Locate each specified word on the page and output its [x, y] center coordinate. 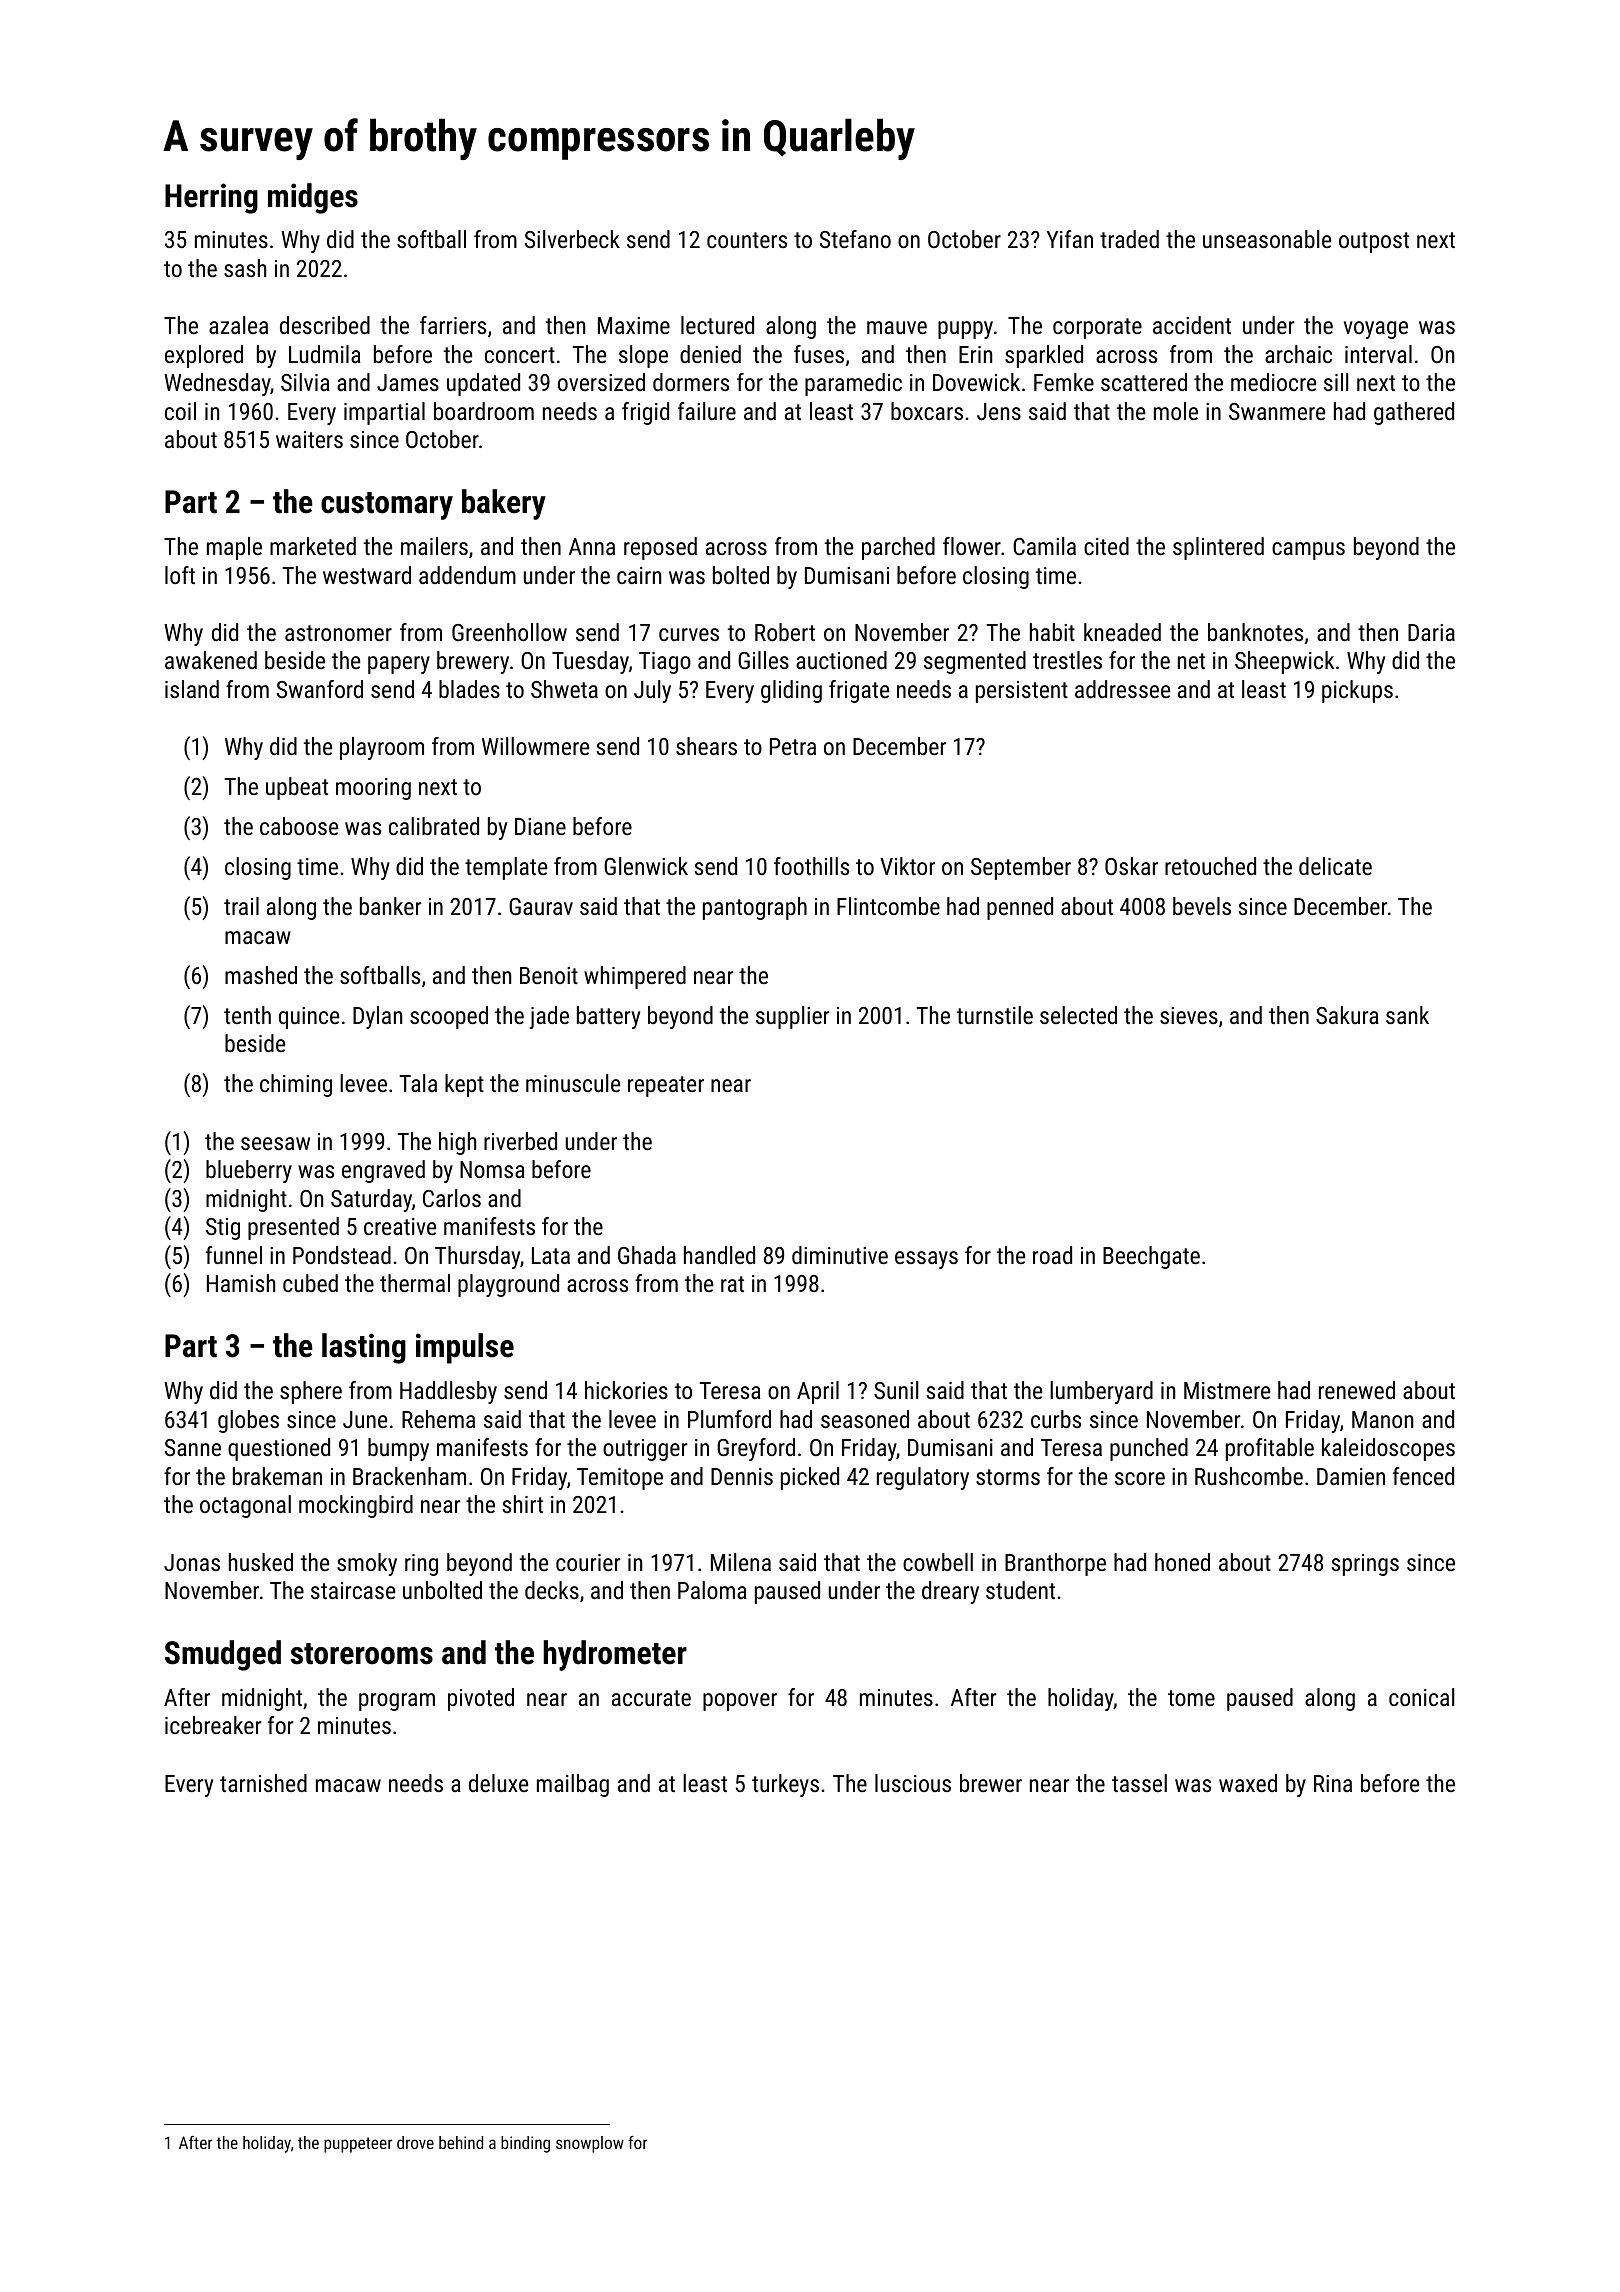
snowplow [590, 2144]
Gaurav [541, 906]
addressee [1122, 689]
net [1191, 661]
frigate [859, 691]
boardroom [484, 411]
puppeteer [358, 2145]
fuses [819, 354]
